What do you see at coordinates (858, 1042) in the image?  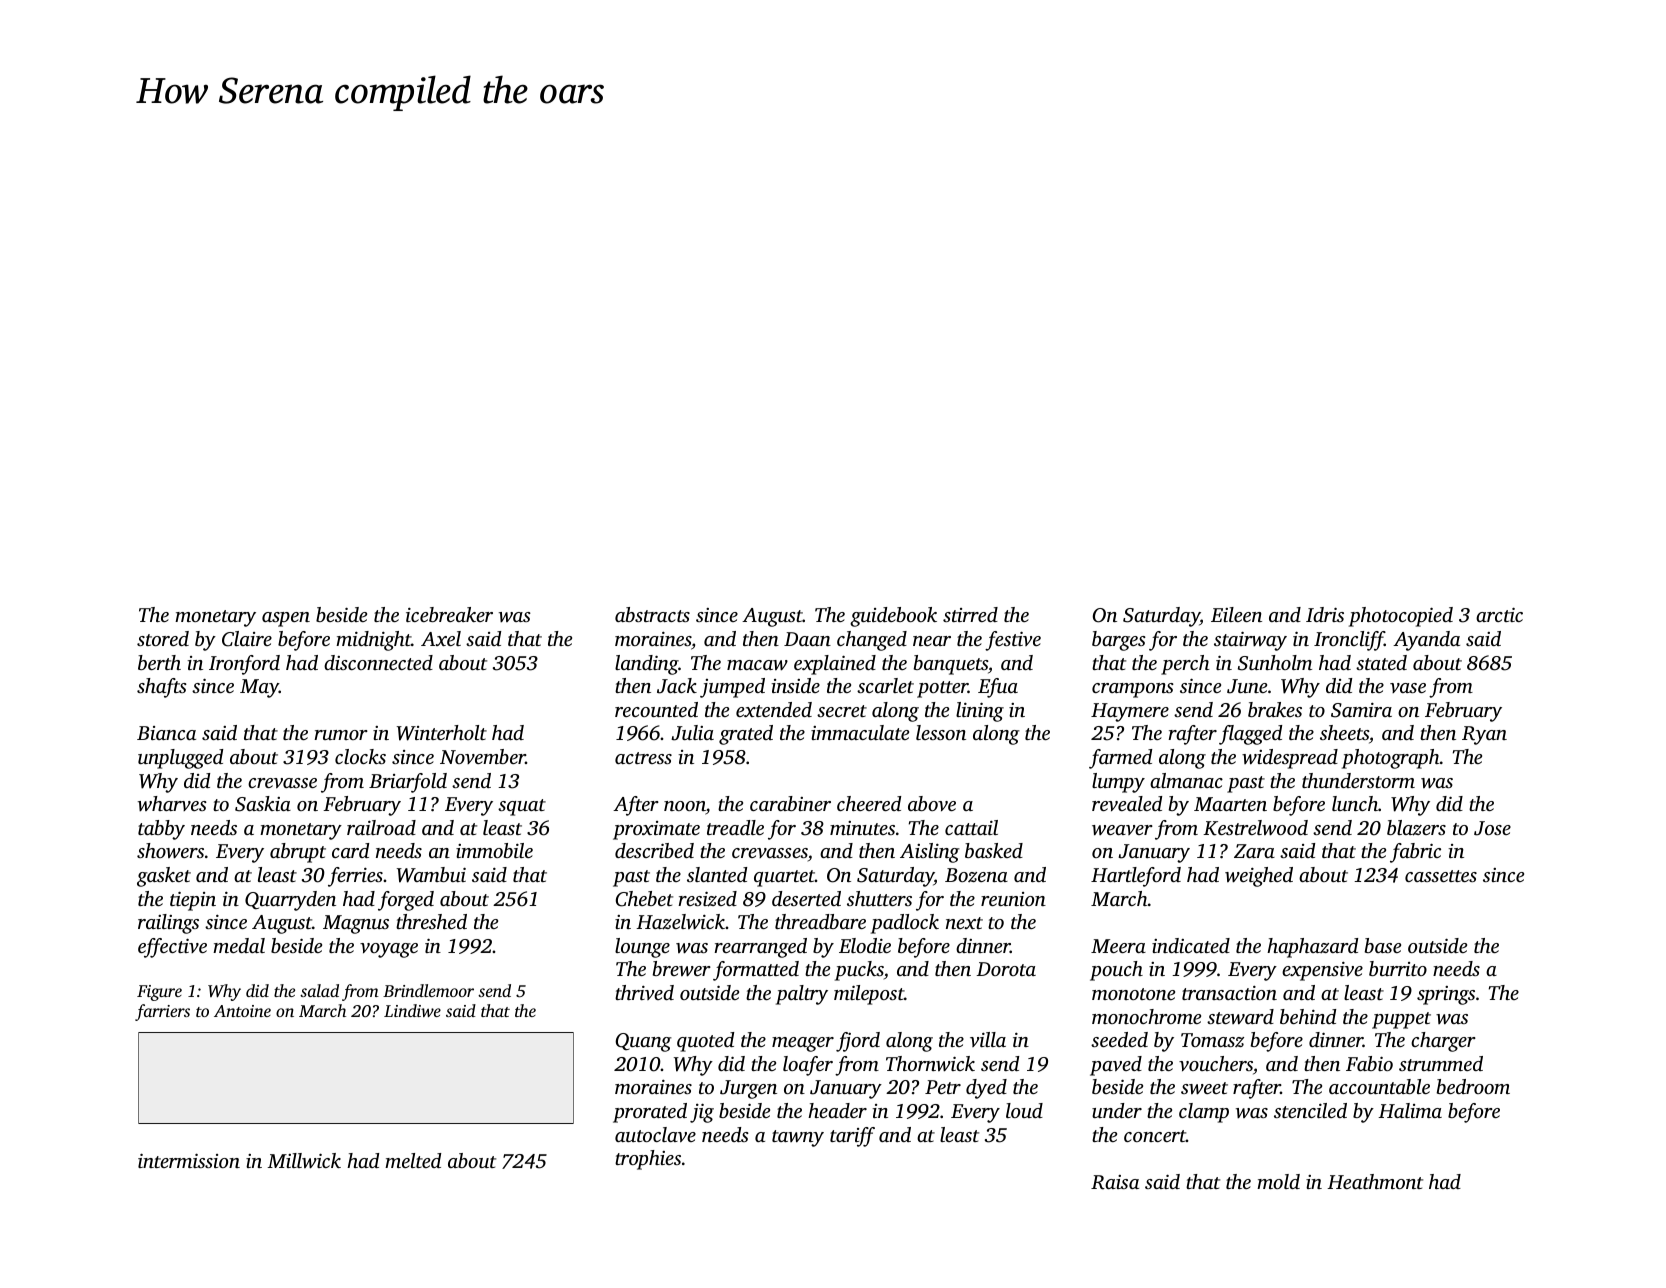 I see `fjord` at bounding box center [858, 1042].
